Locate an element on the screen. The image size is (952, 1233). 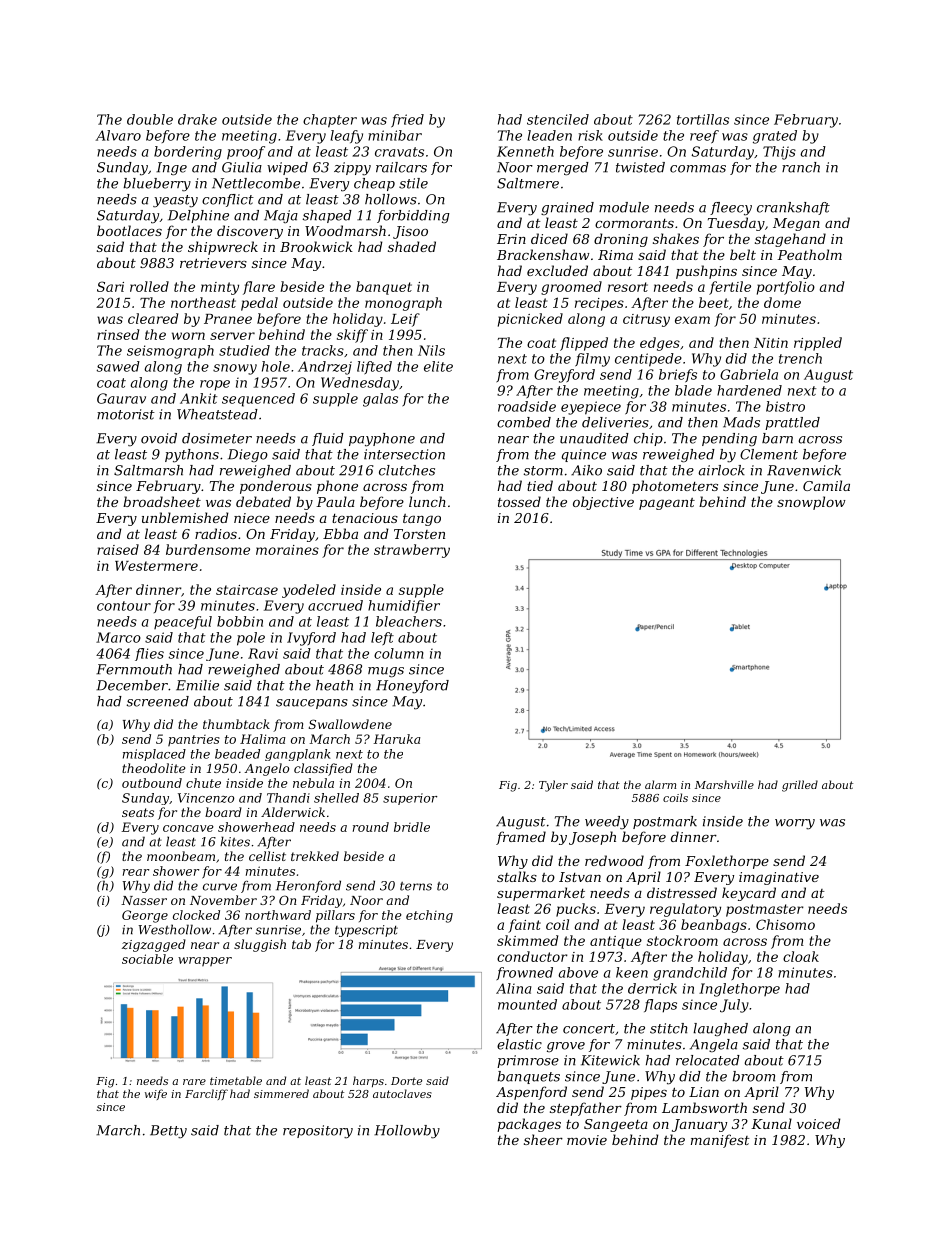
blueberry is located at coordinates (157, 185).
